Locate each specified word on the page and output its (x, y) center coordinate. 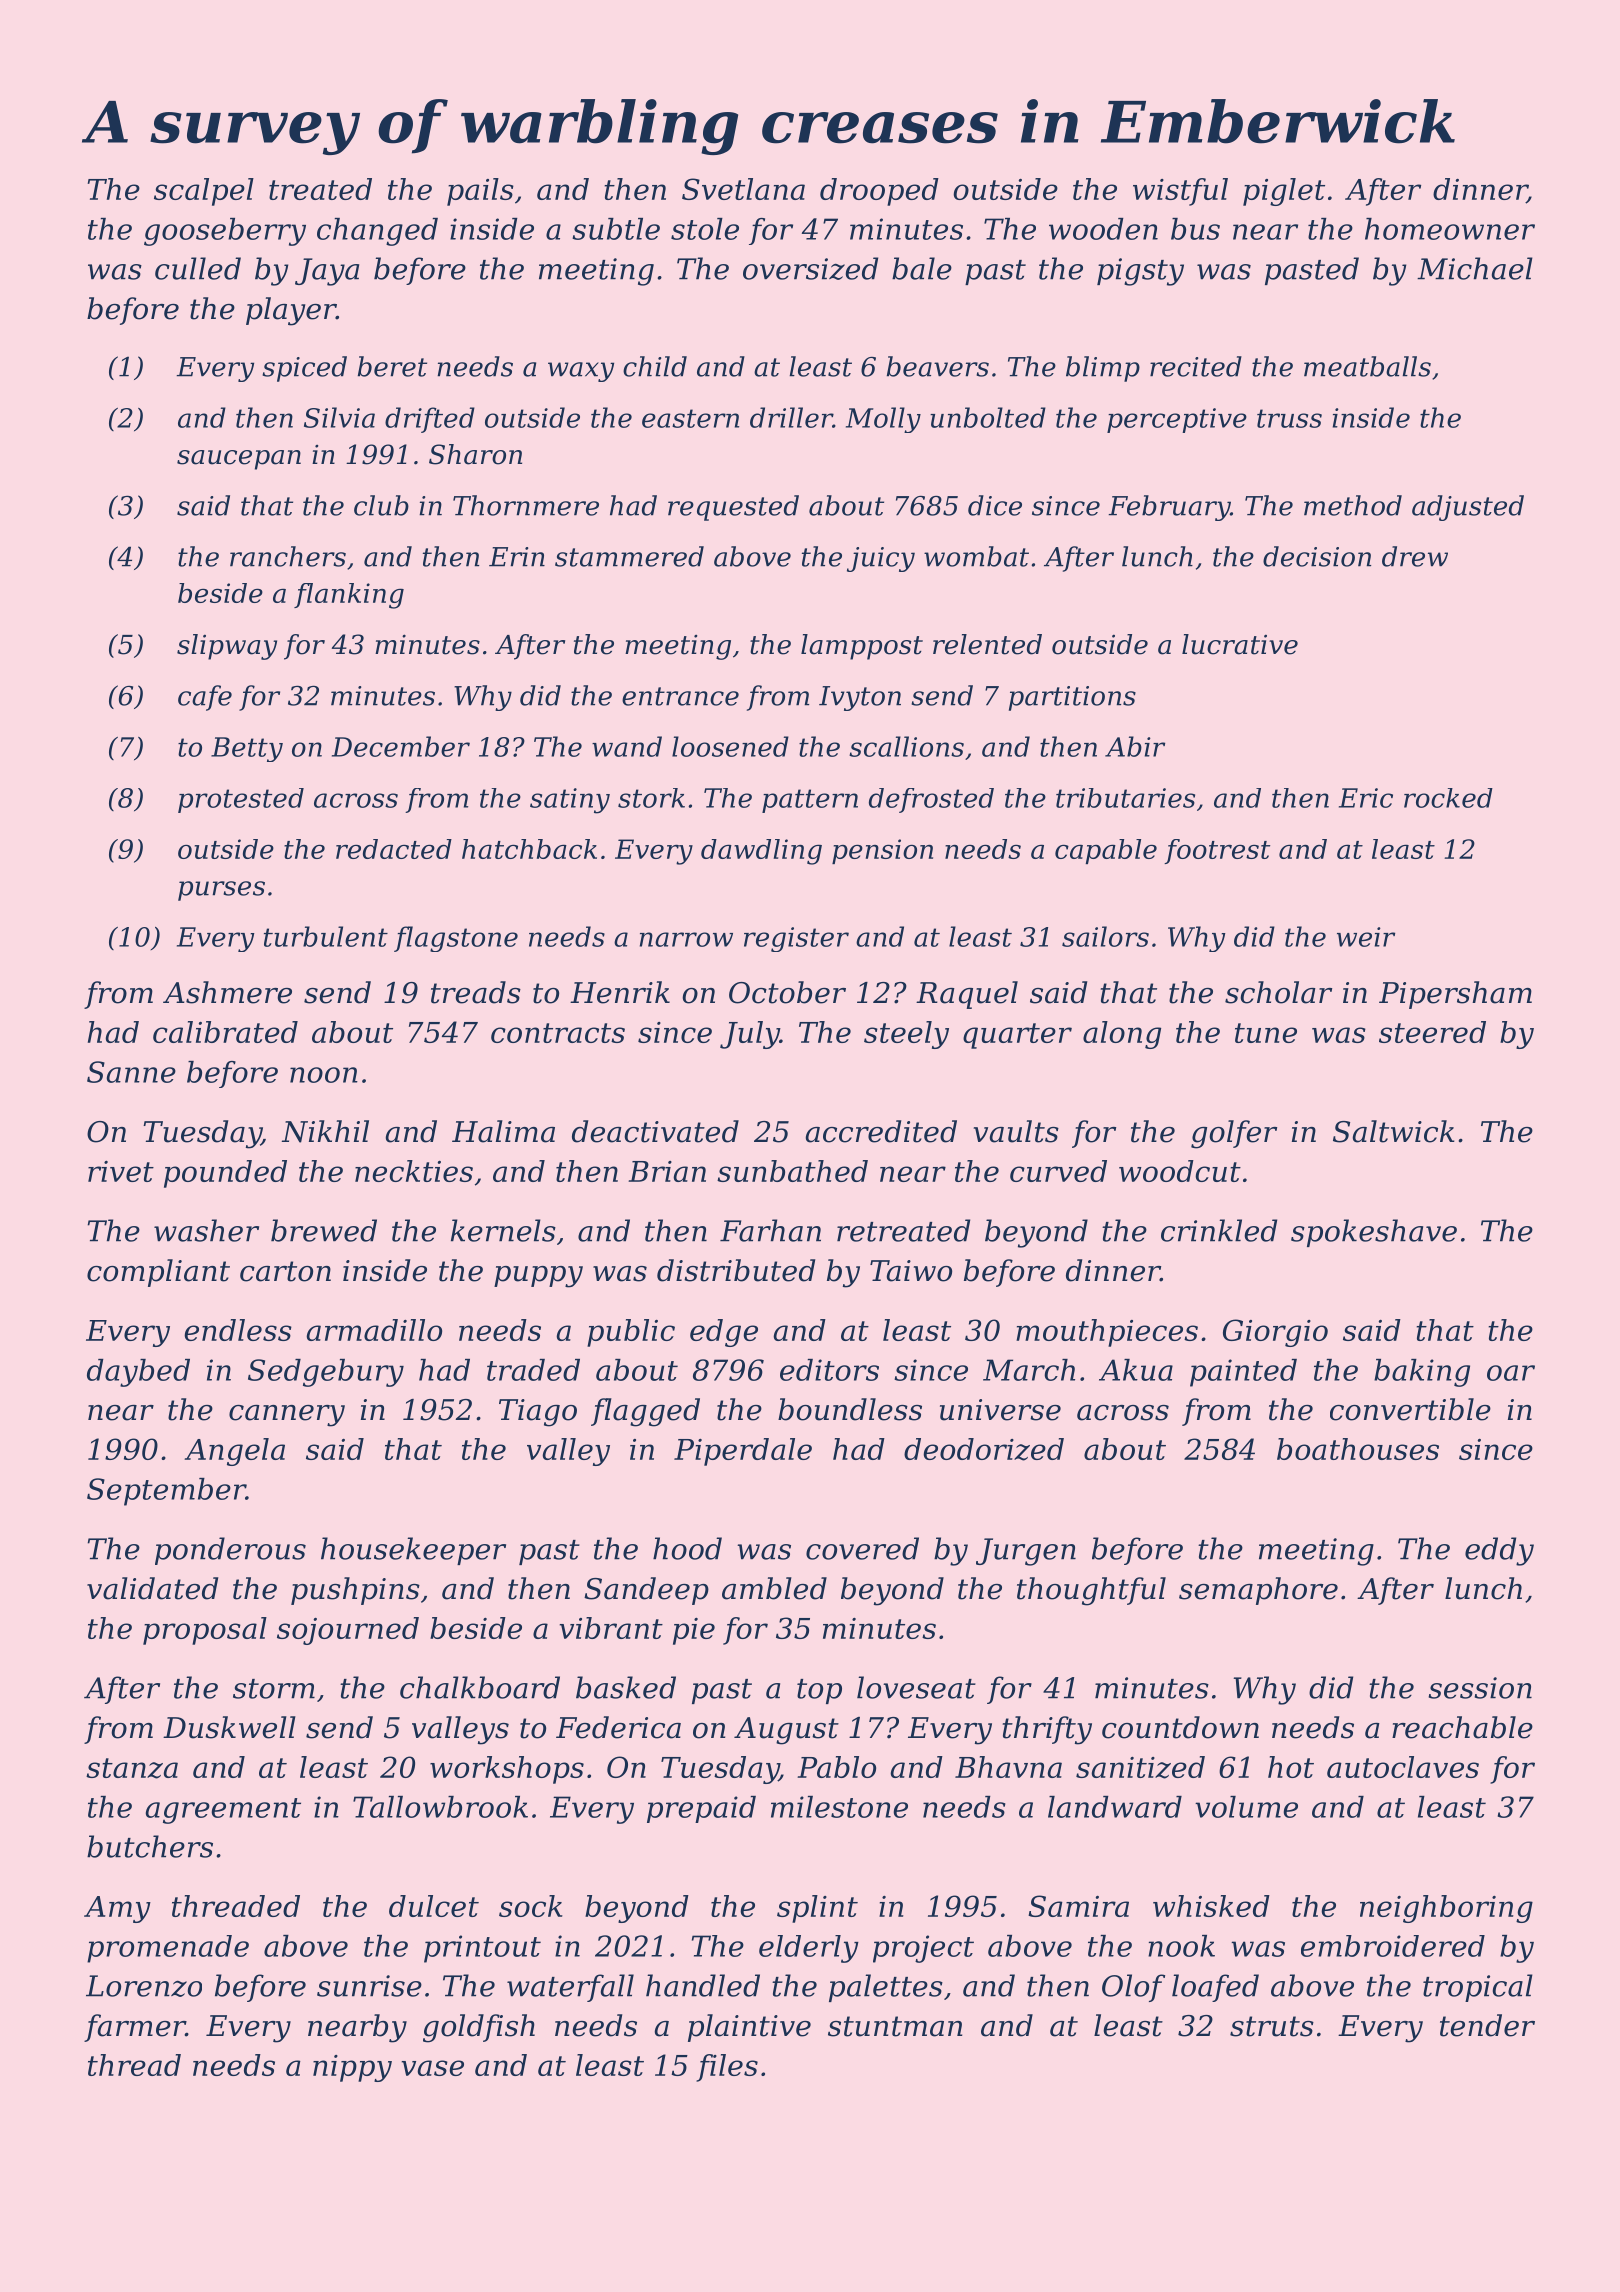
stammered (629, 556)
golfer (1234, 1134)
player (291, 311)
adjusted (1468, 508)
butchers (150, 1846)
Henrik (620, 992)
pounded (225, 1174)
